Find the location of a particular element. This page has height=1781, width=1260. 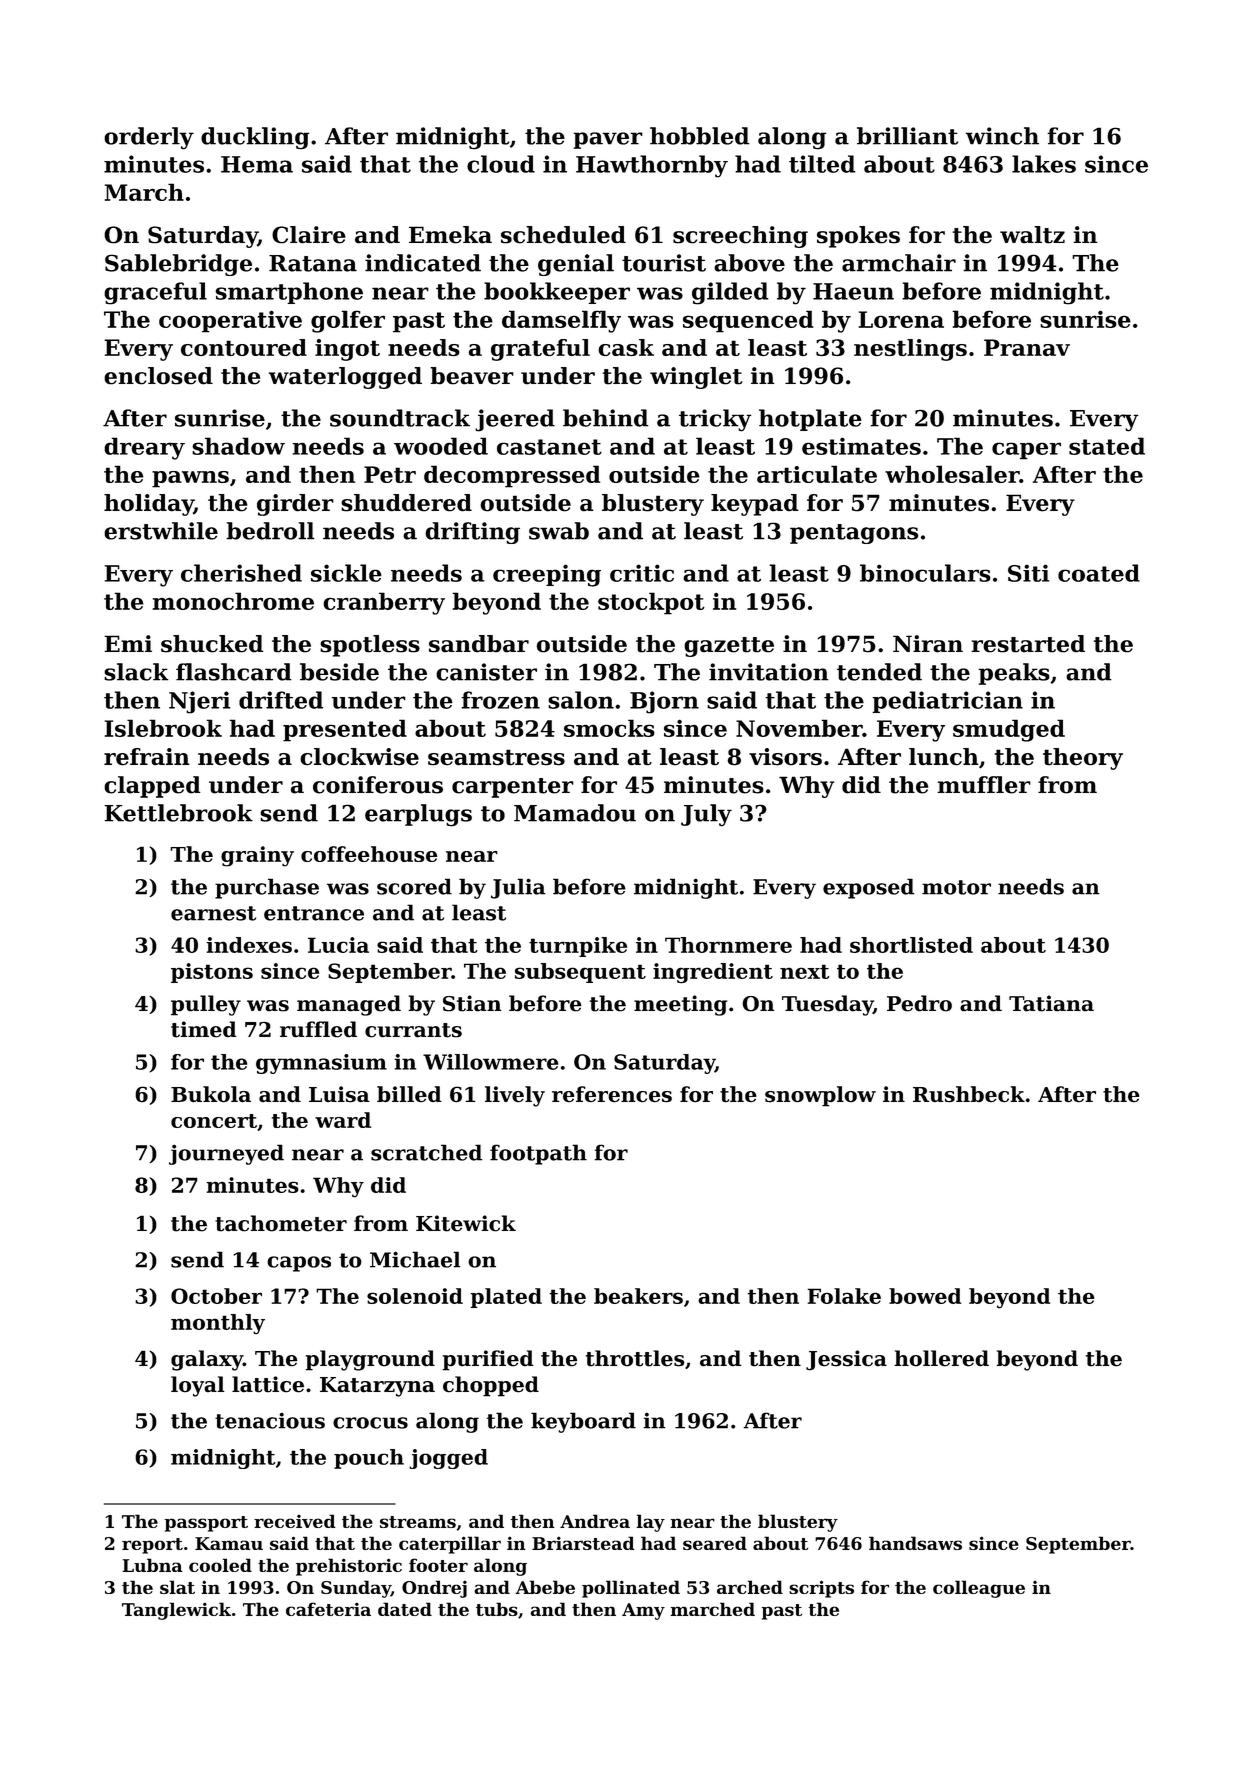

shortlisted is located at coordinates (911, 945).
